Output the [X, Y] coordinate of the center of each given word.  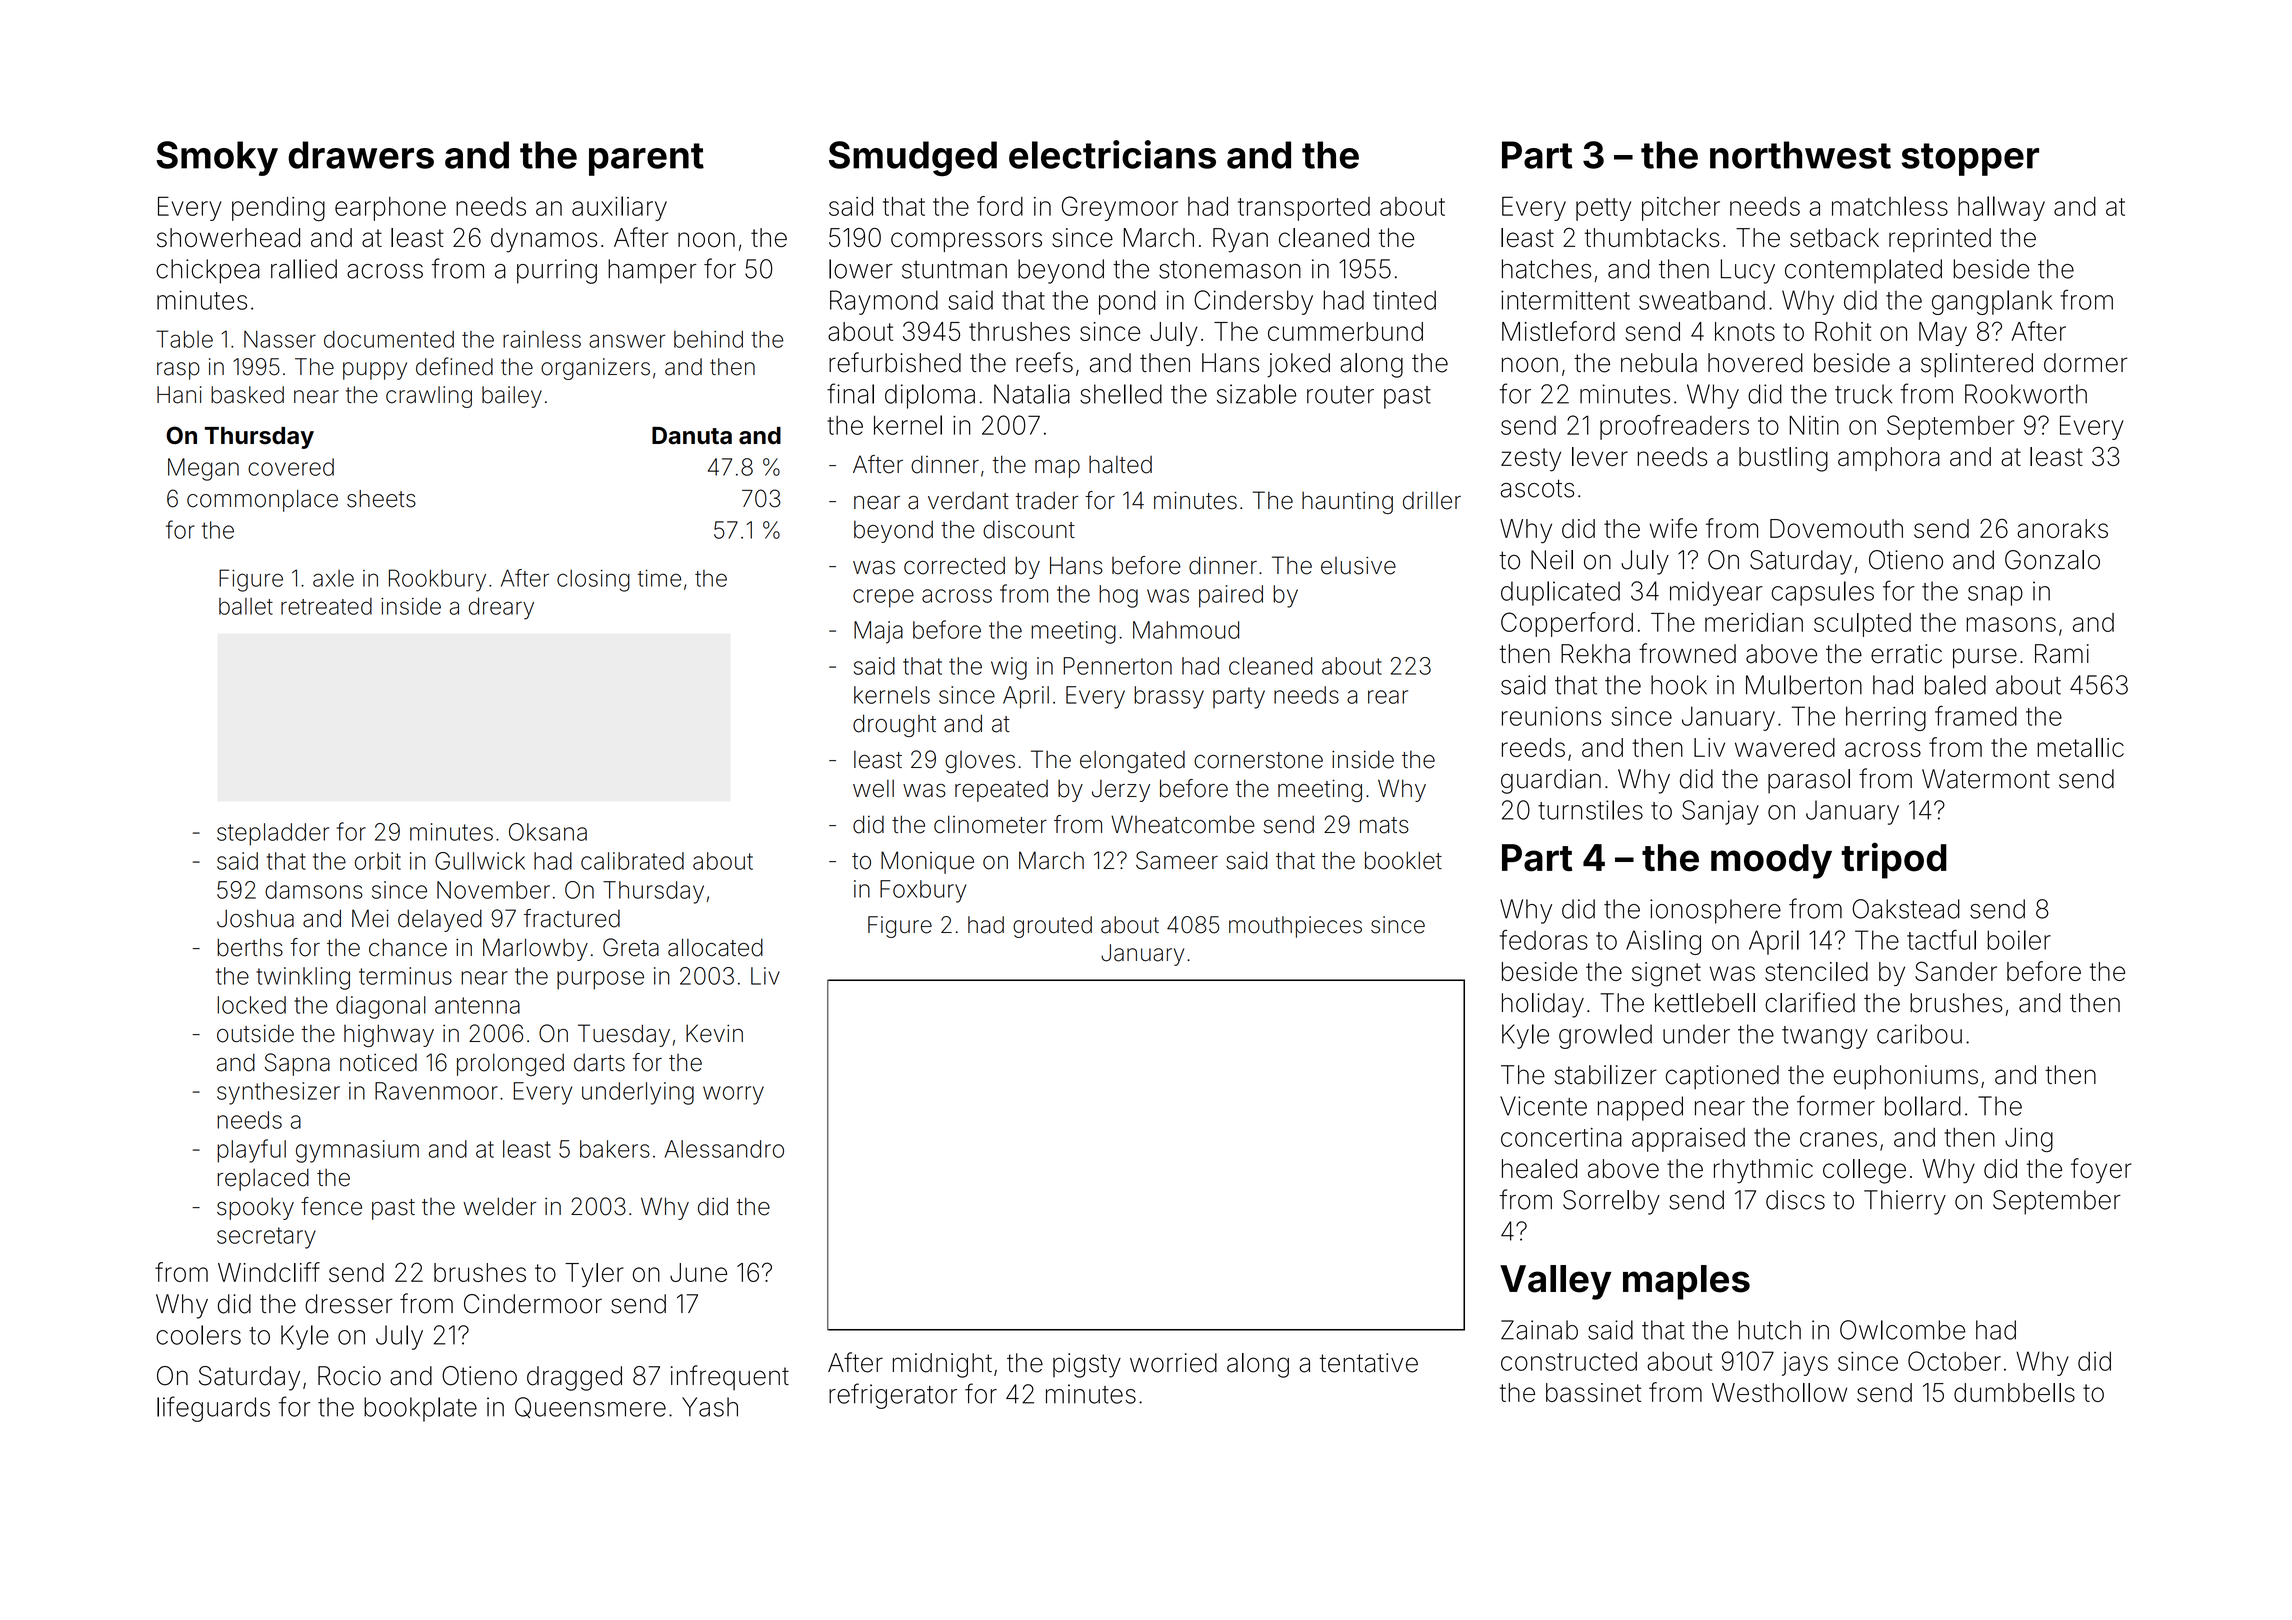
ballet [246, 606]
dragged [574, 1378]
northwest [1800, 155]
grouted [1052, 927]
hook [1679, 685]
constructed [1569, 1361]
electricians [1112, 154]
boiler [2019, 940]
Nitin [1814, 425]
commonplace [262, 501]
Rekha [1595, 654]
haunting [1347, 503]
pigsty [1087, 1365]
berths [250, 947]
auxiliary [619, 208]
